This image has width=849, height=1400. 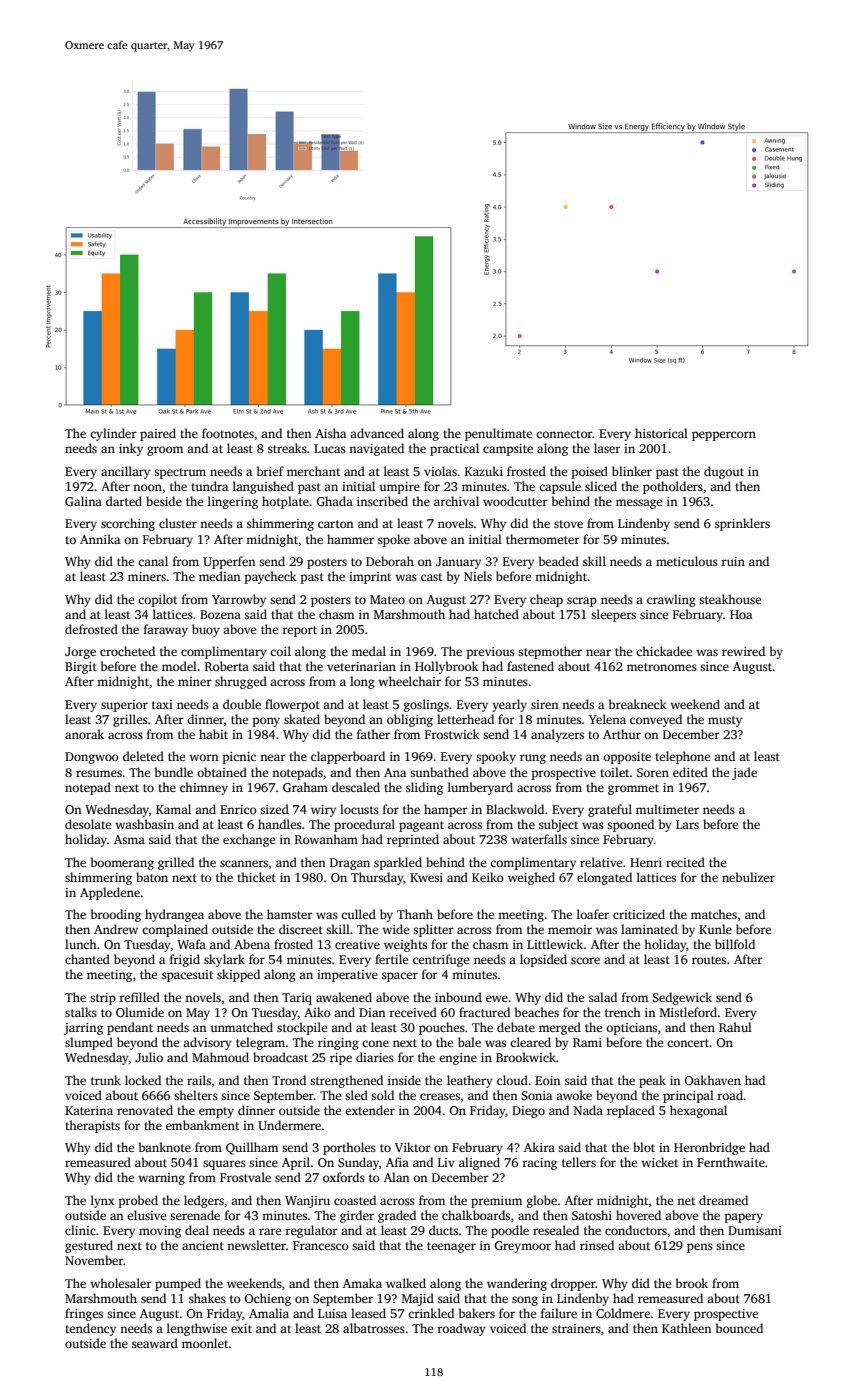 What do you see at coordinates (724, 472) in the image?
I see `dugout` at bounding box center [724, 472].
